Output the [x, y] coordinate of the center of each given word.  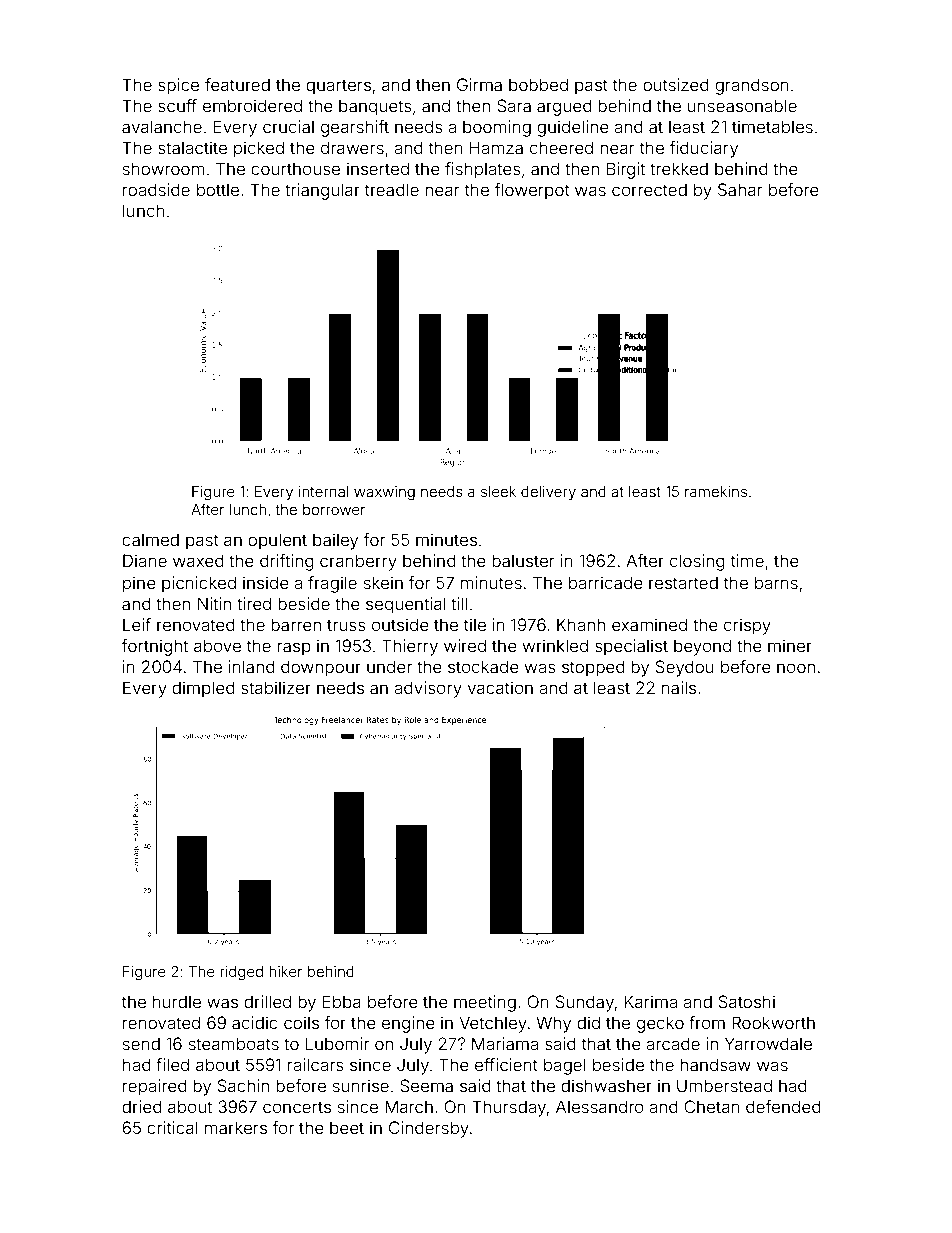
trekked [679, 168]
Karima [651, 1001]
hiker [285, 971]
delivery [548, 493]
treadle [392, 189]
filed [172, 1064]
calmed [150, 539]
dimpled [203, 689]
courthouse [295, 168]
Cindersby [429, 1129]
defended [783, 1106]
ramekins [716, 491]
